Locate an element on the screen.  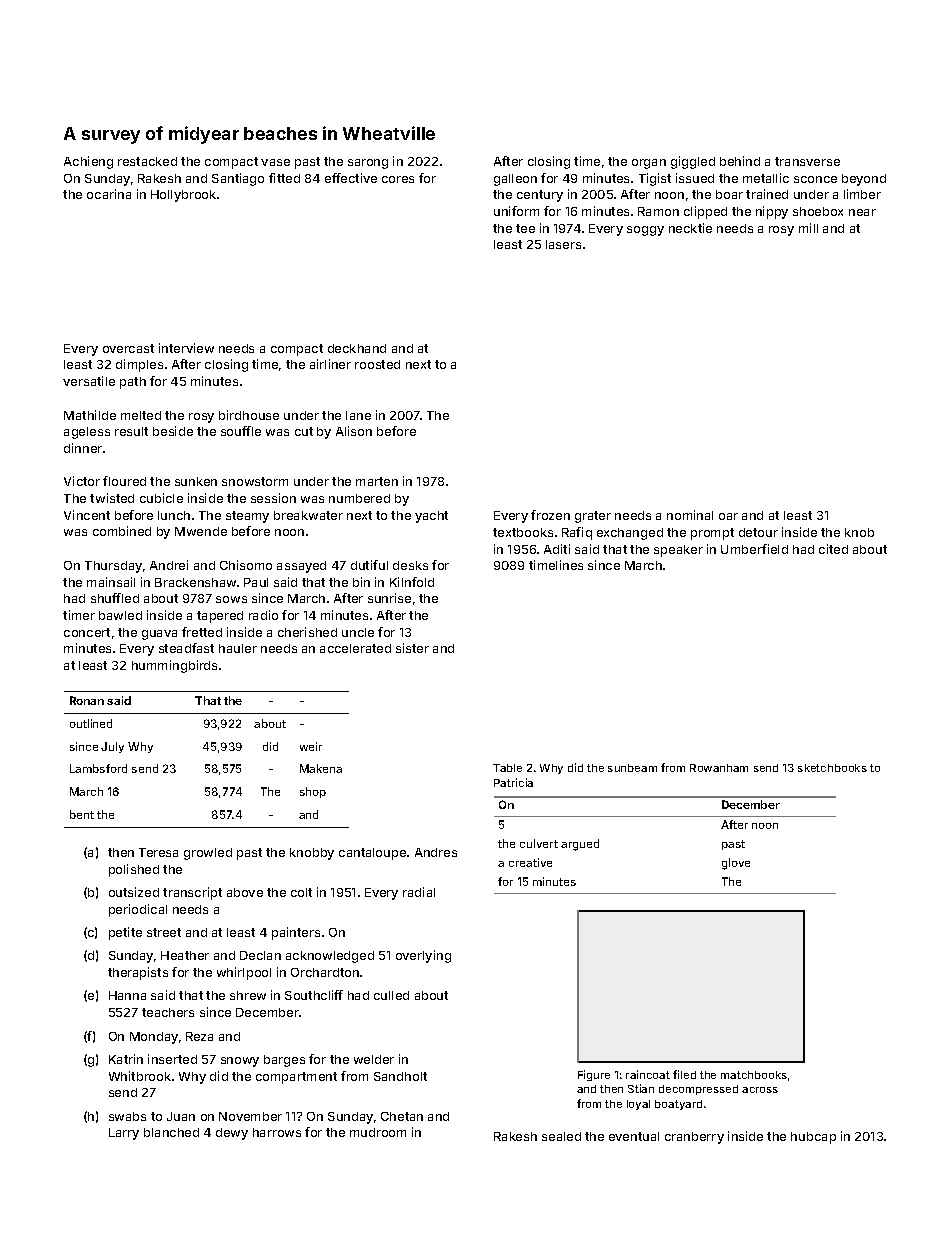
Figure is located at coordinates (594, 1075).
